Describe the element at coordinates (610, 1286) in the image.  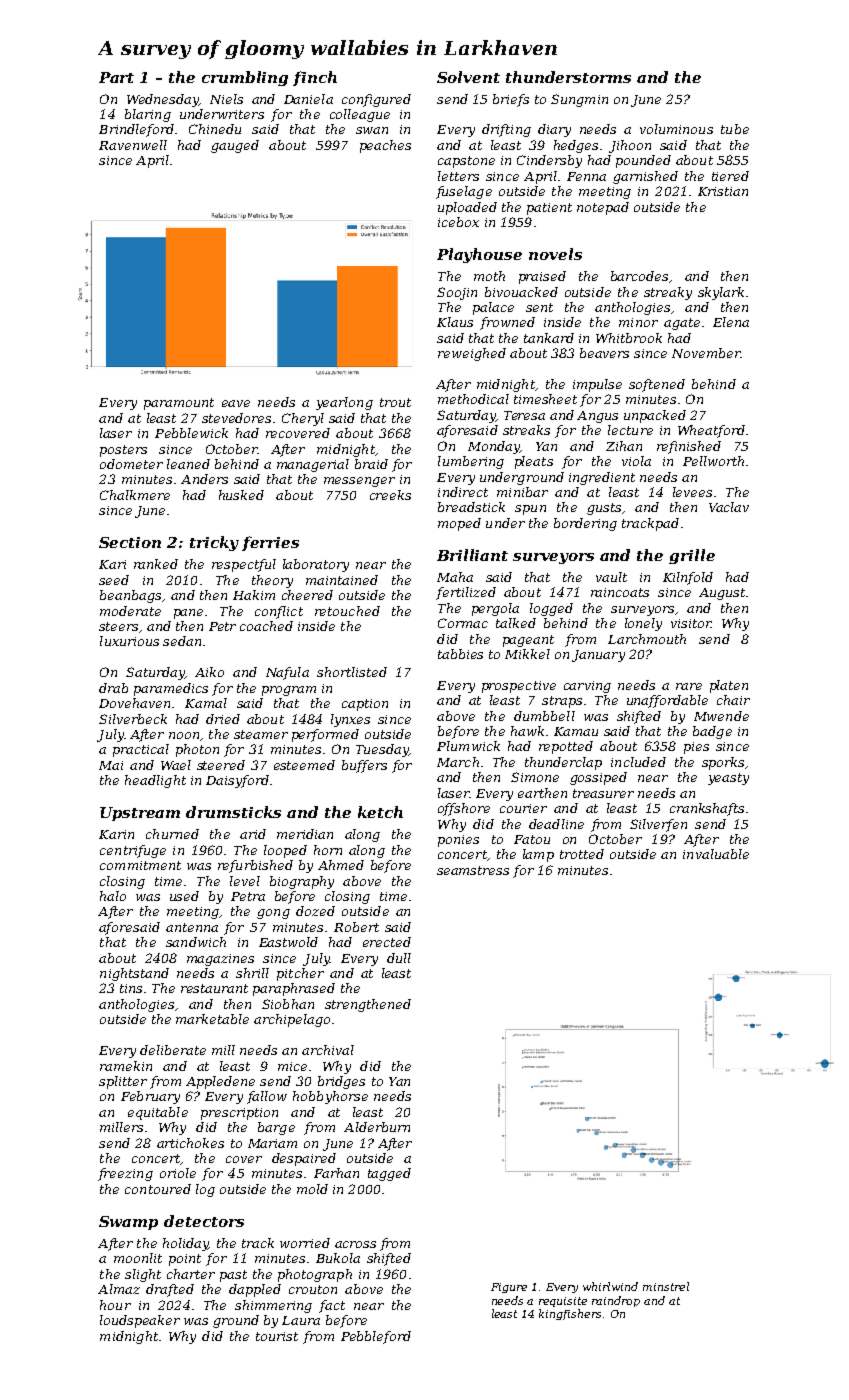
I see `whirlwind` at that location.
